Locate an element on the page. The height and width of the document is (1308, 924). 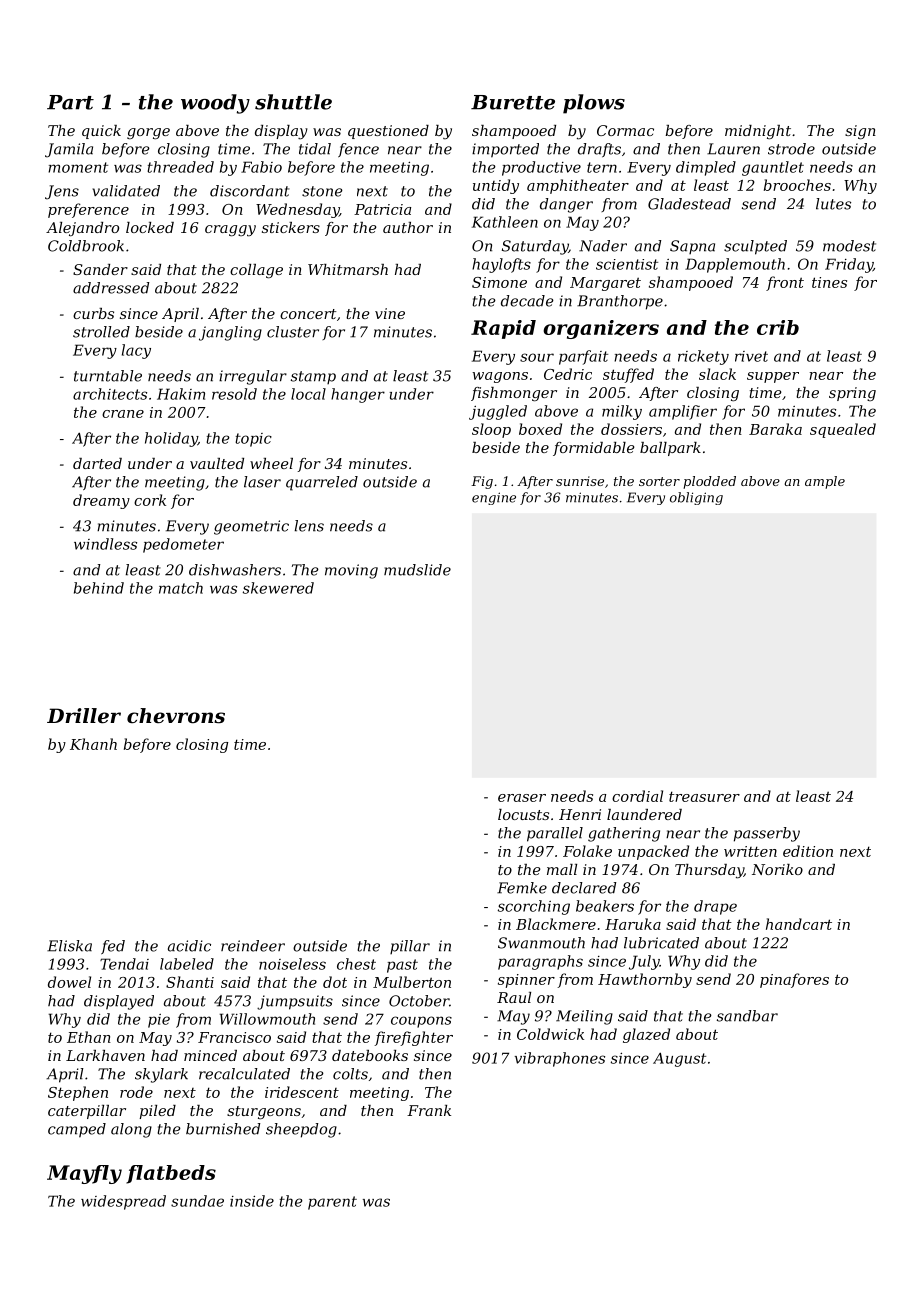
Whitmarsh is located at coordinates (348, 269).
